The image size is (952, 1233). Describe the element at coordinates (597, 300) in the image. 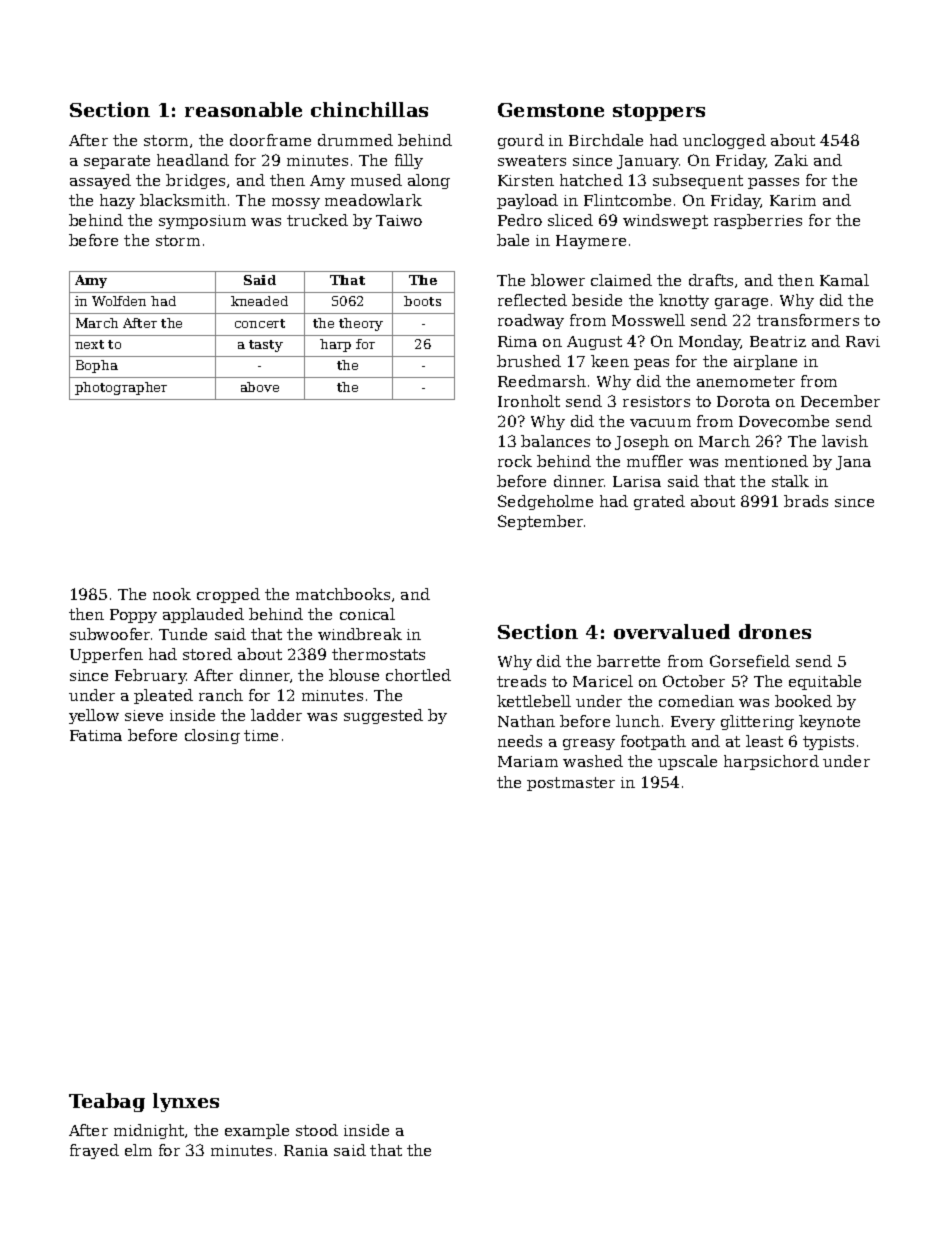

I see `beside` at that location.
